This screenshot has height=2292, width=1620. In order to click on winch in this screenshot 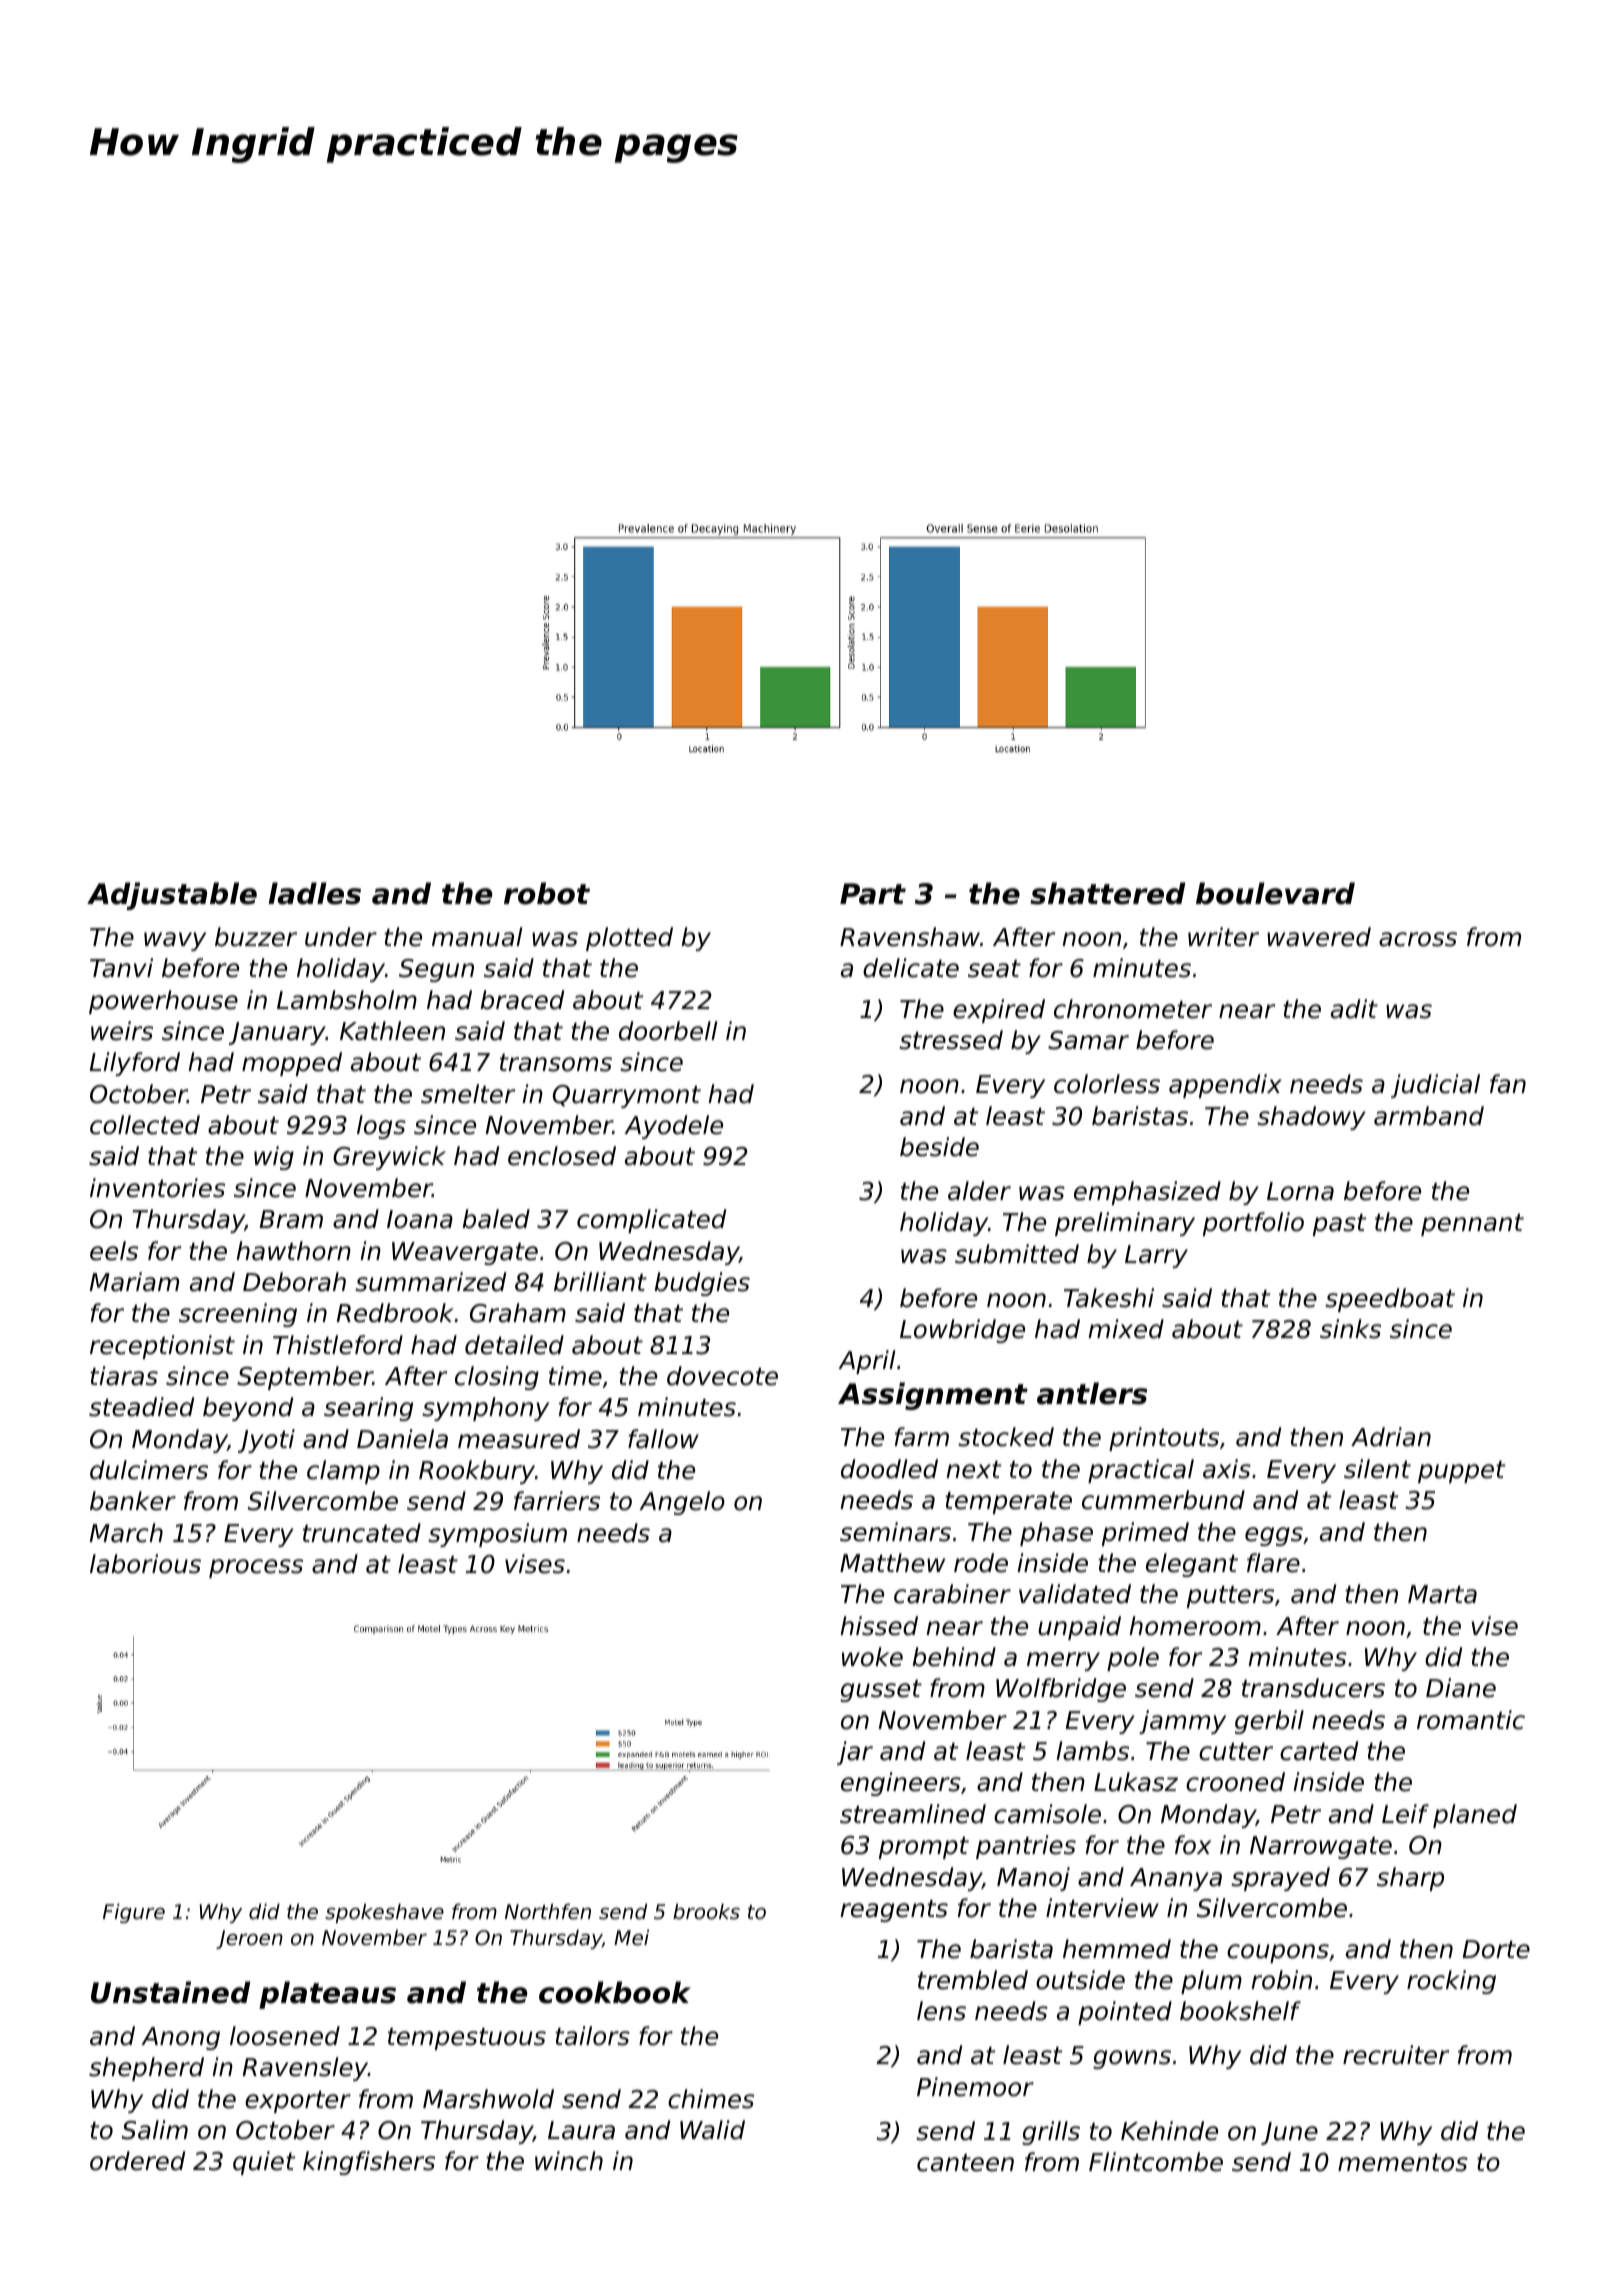, I will do `click(569, 2161)`.
